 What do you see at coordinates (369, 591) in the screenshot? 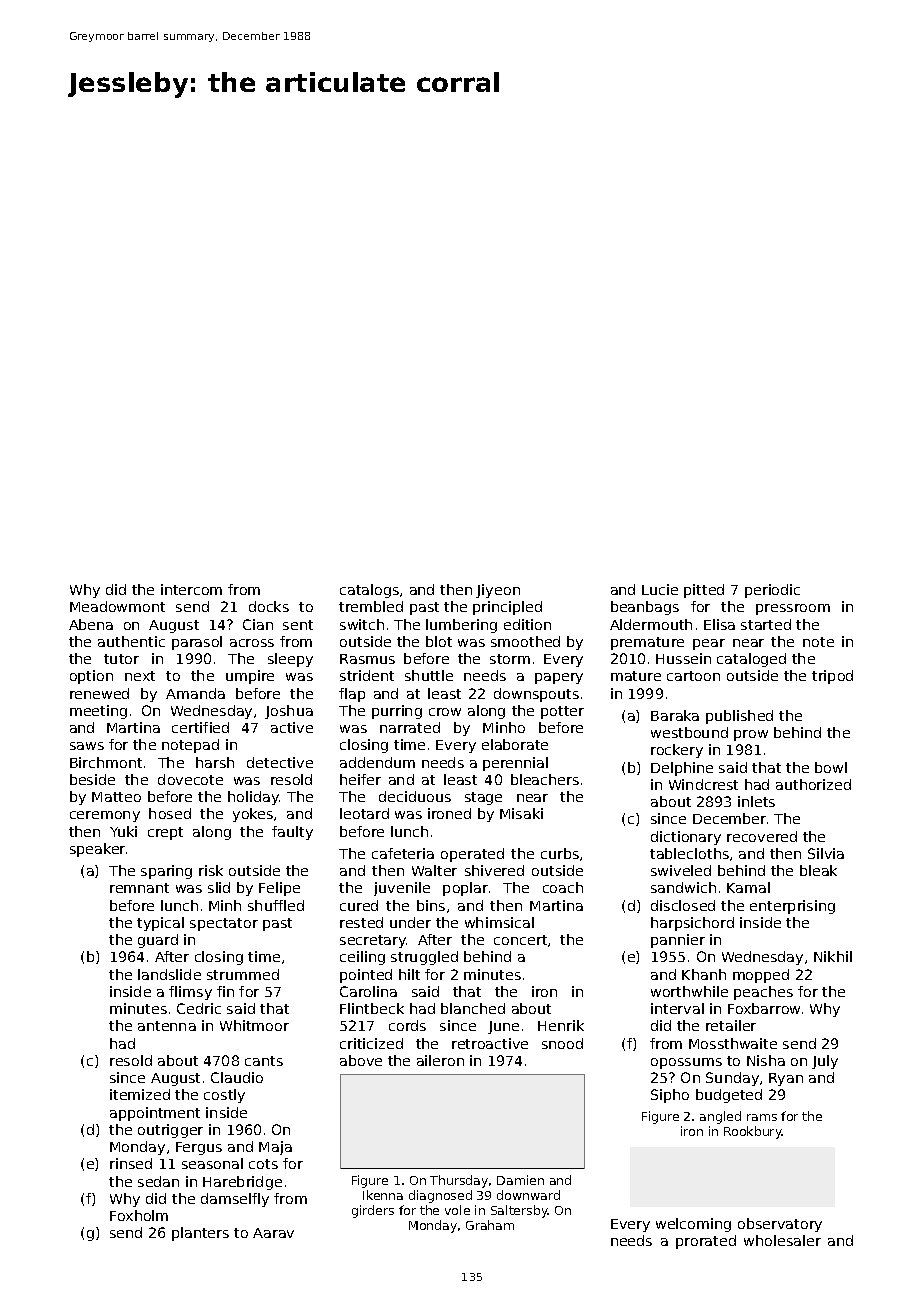
I see `catalogs` at bounding box center [369, 591].
